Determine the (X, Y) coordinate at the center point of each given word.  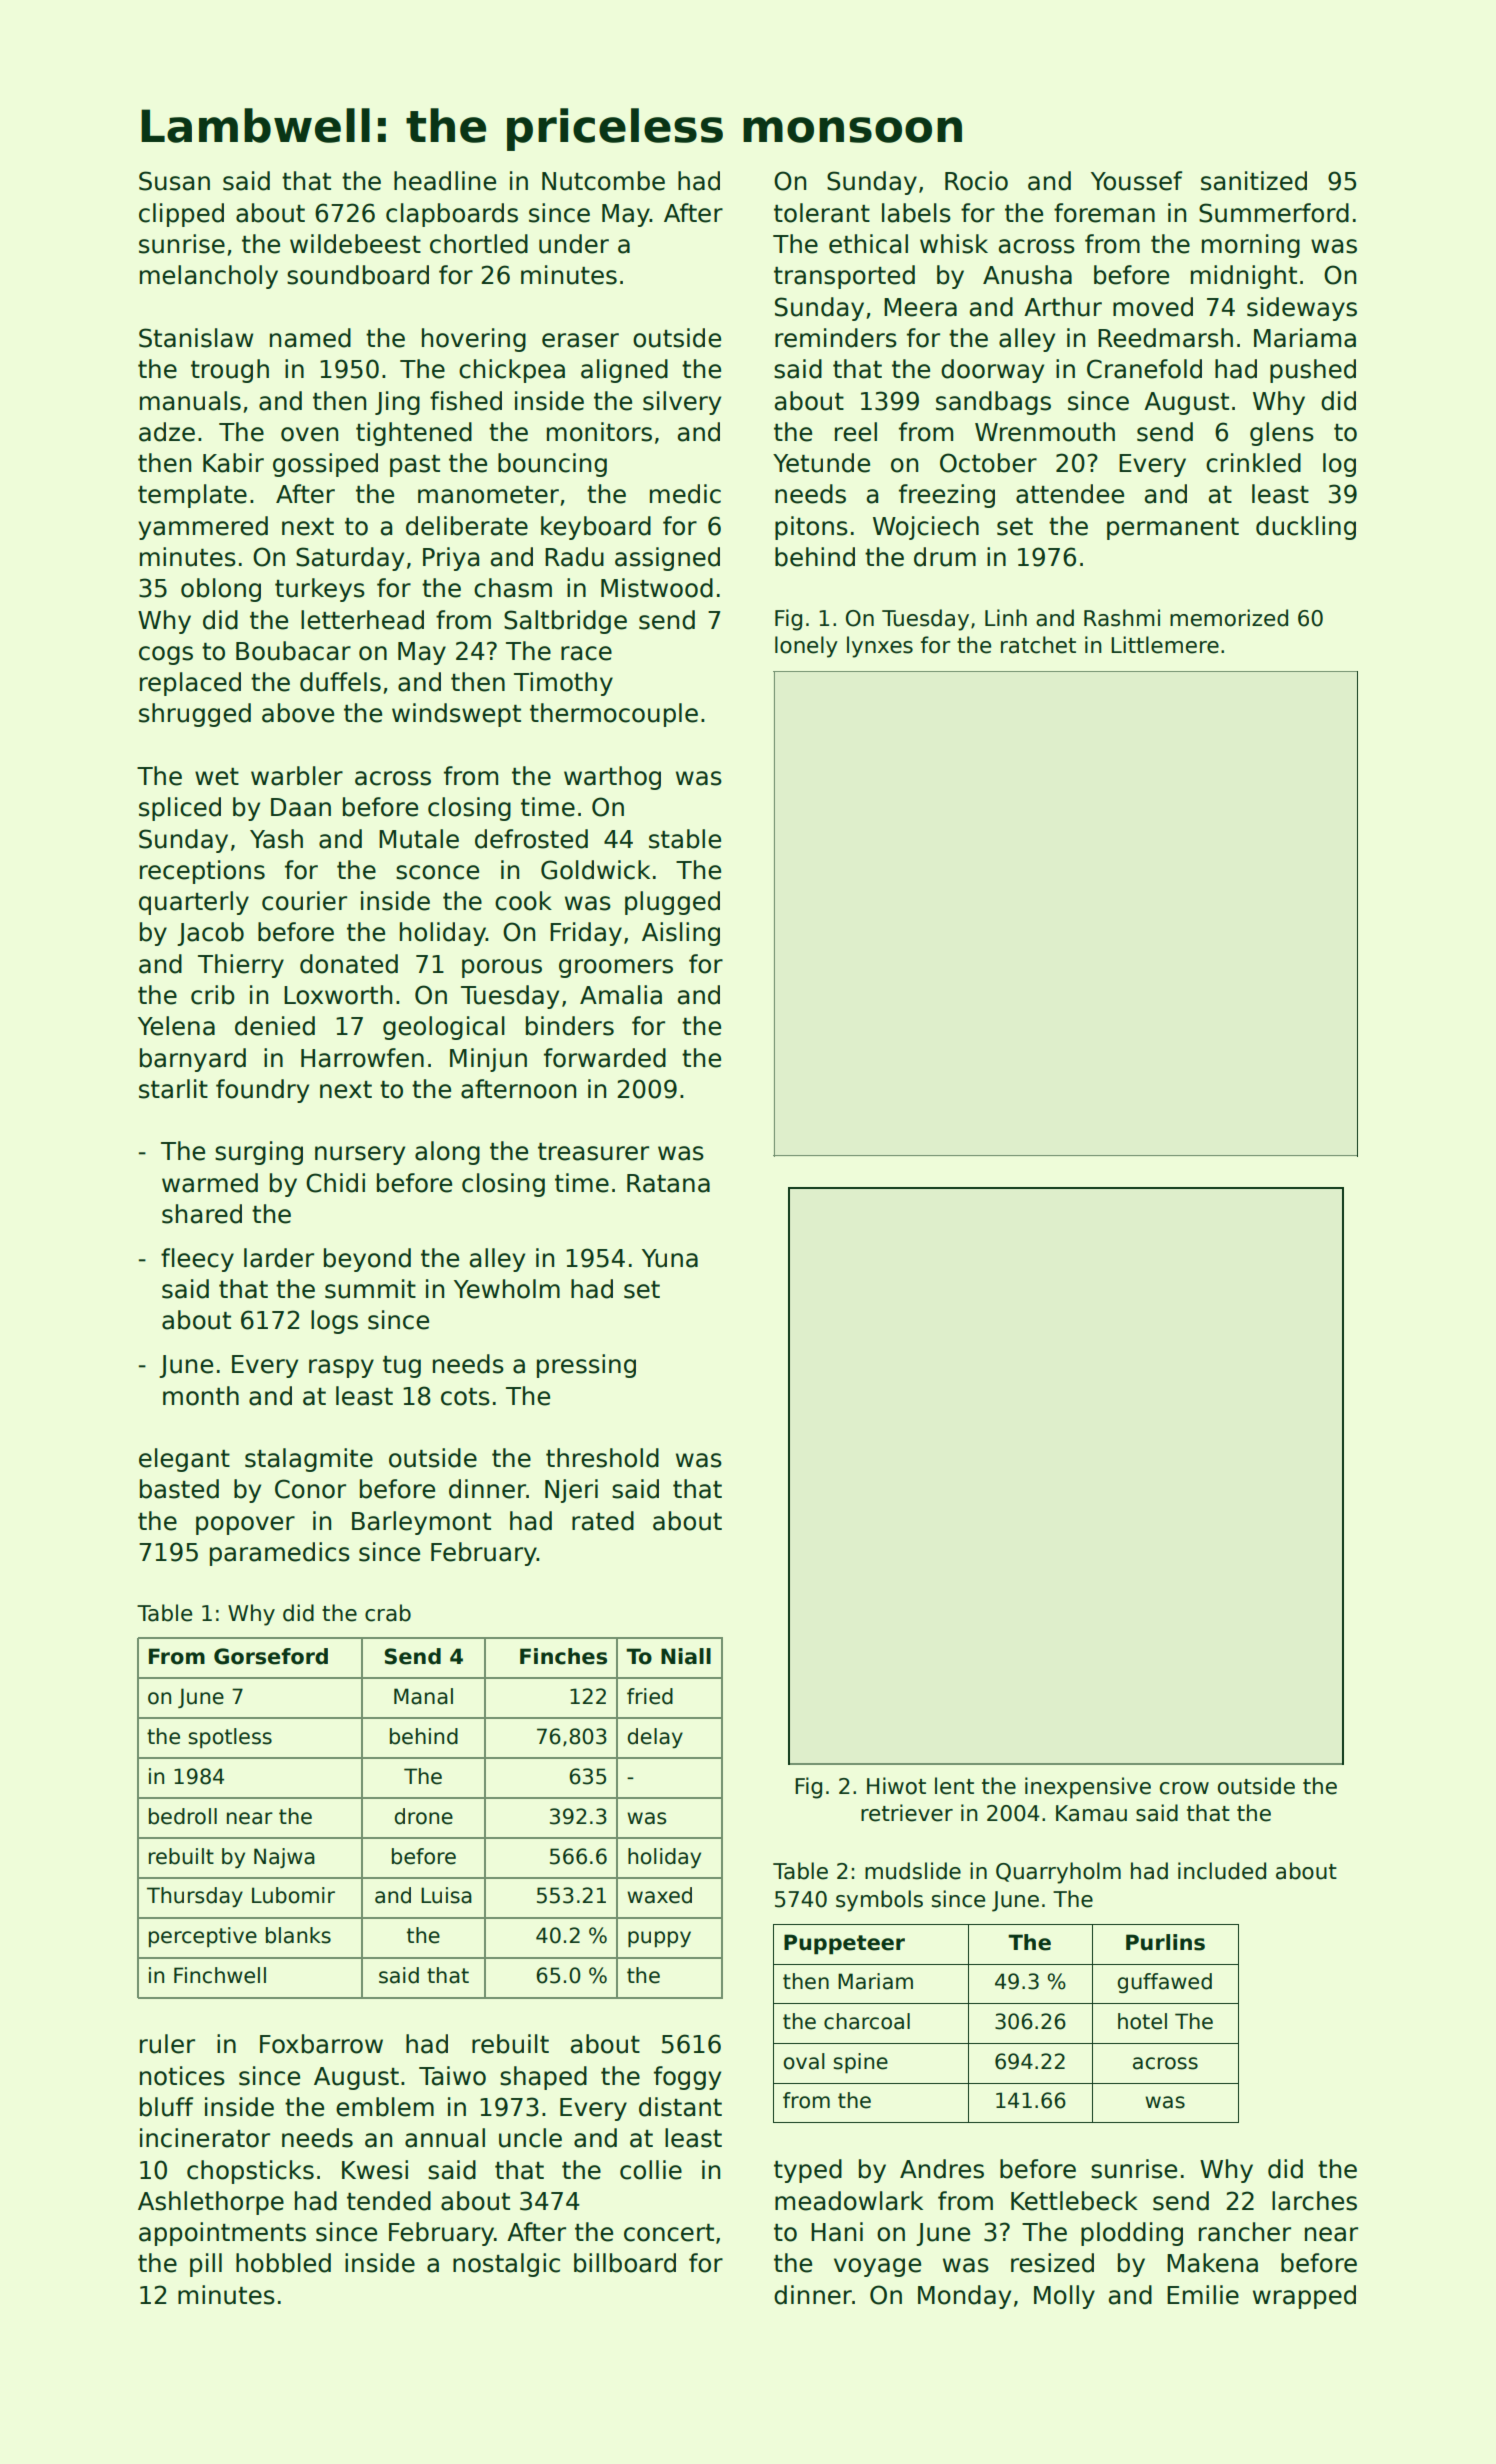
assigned (667, 559)
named (310, 338)
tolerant (822, 213)
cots (465, 1397)
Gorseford (271, 1656)
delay (655, 1738)
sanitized (1254, 181)
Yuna (670, 1258)
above (298, 713)
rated (603, 1521)
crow (1184, 1788)
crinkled (1253, 463)
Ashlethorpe (211, 2203)
